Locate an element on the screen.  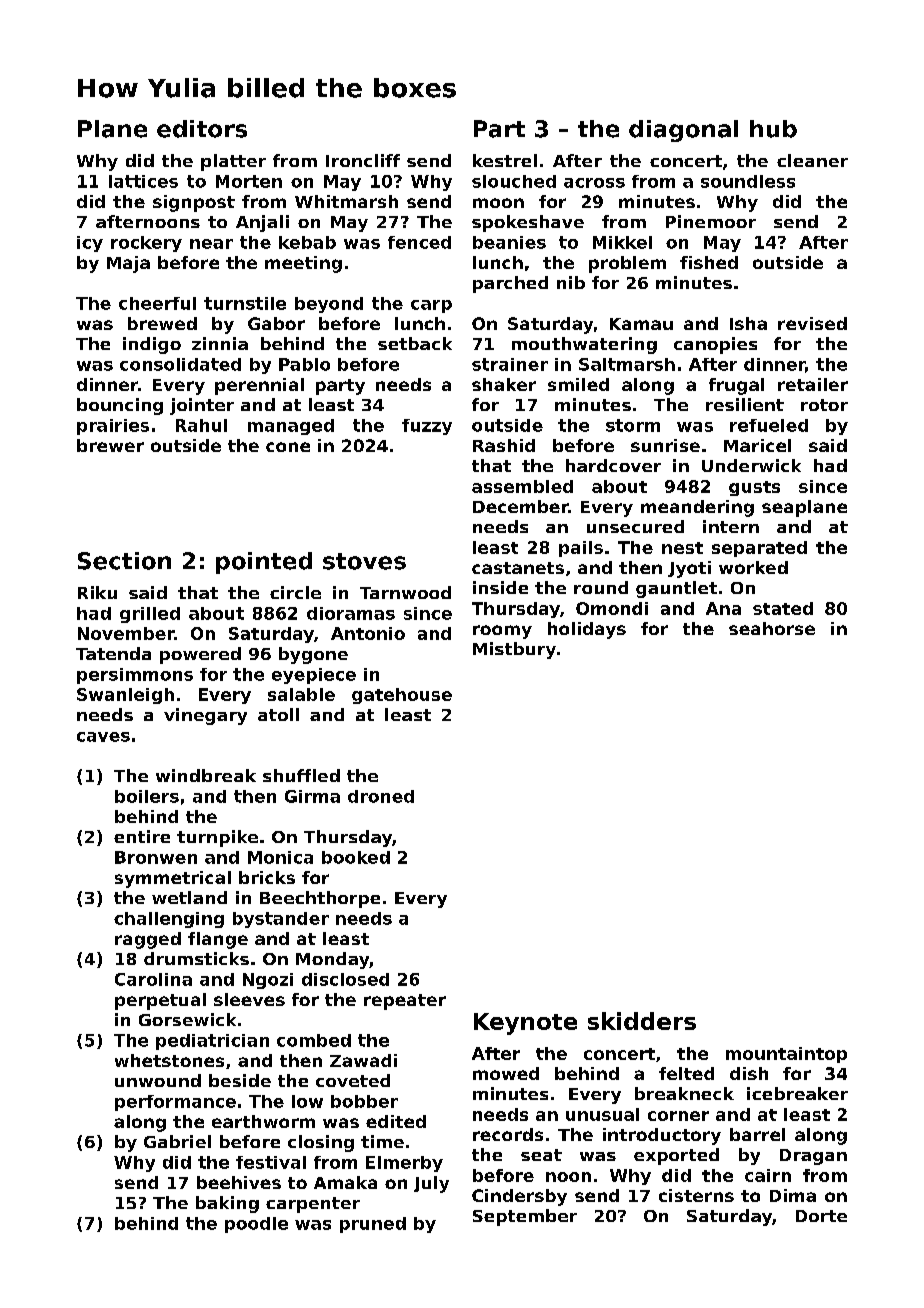
low is located at coordinates (307, 1101).
